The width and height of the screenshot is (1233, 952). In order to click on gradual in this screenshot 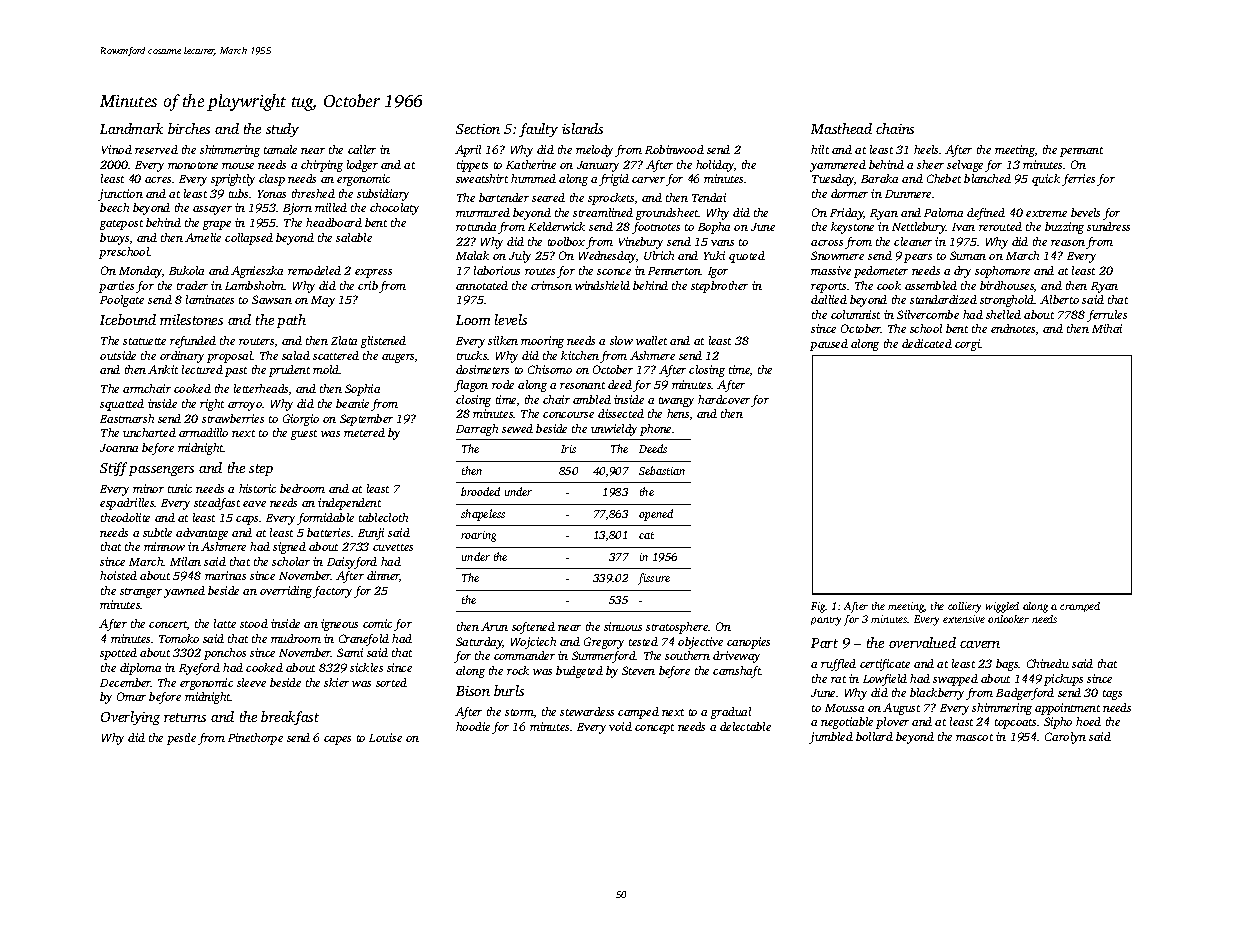, I will do `click(731, 713)`.
